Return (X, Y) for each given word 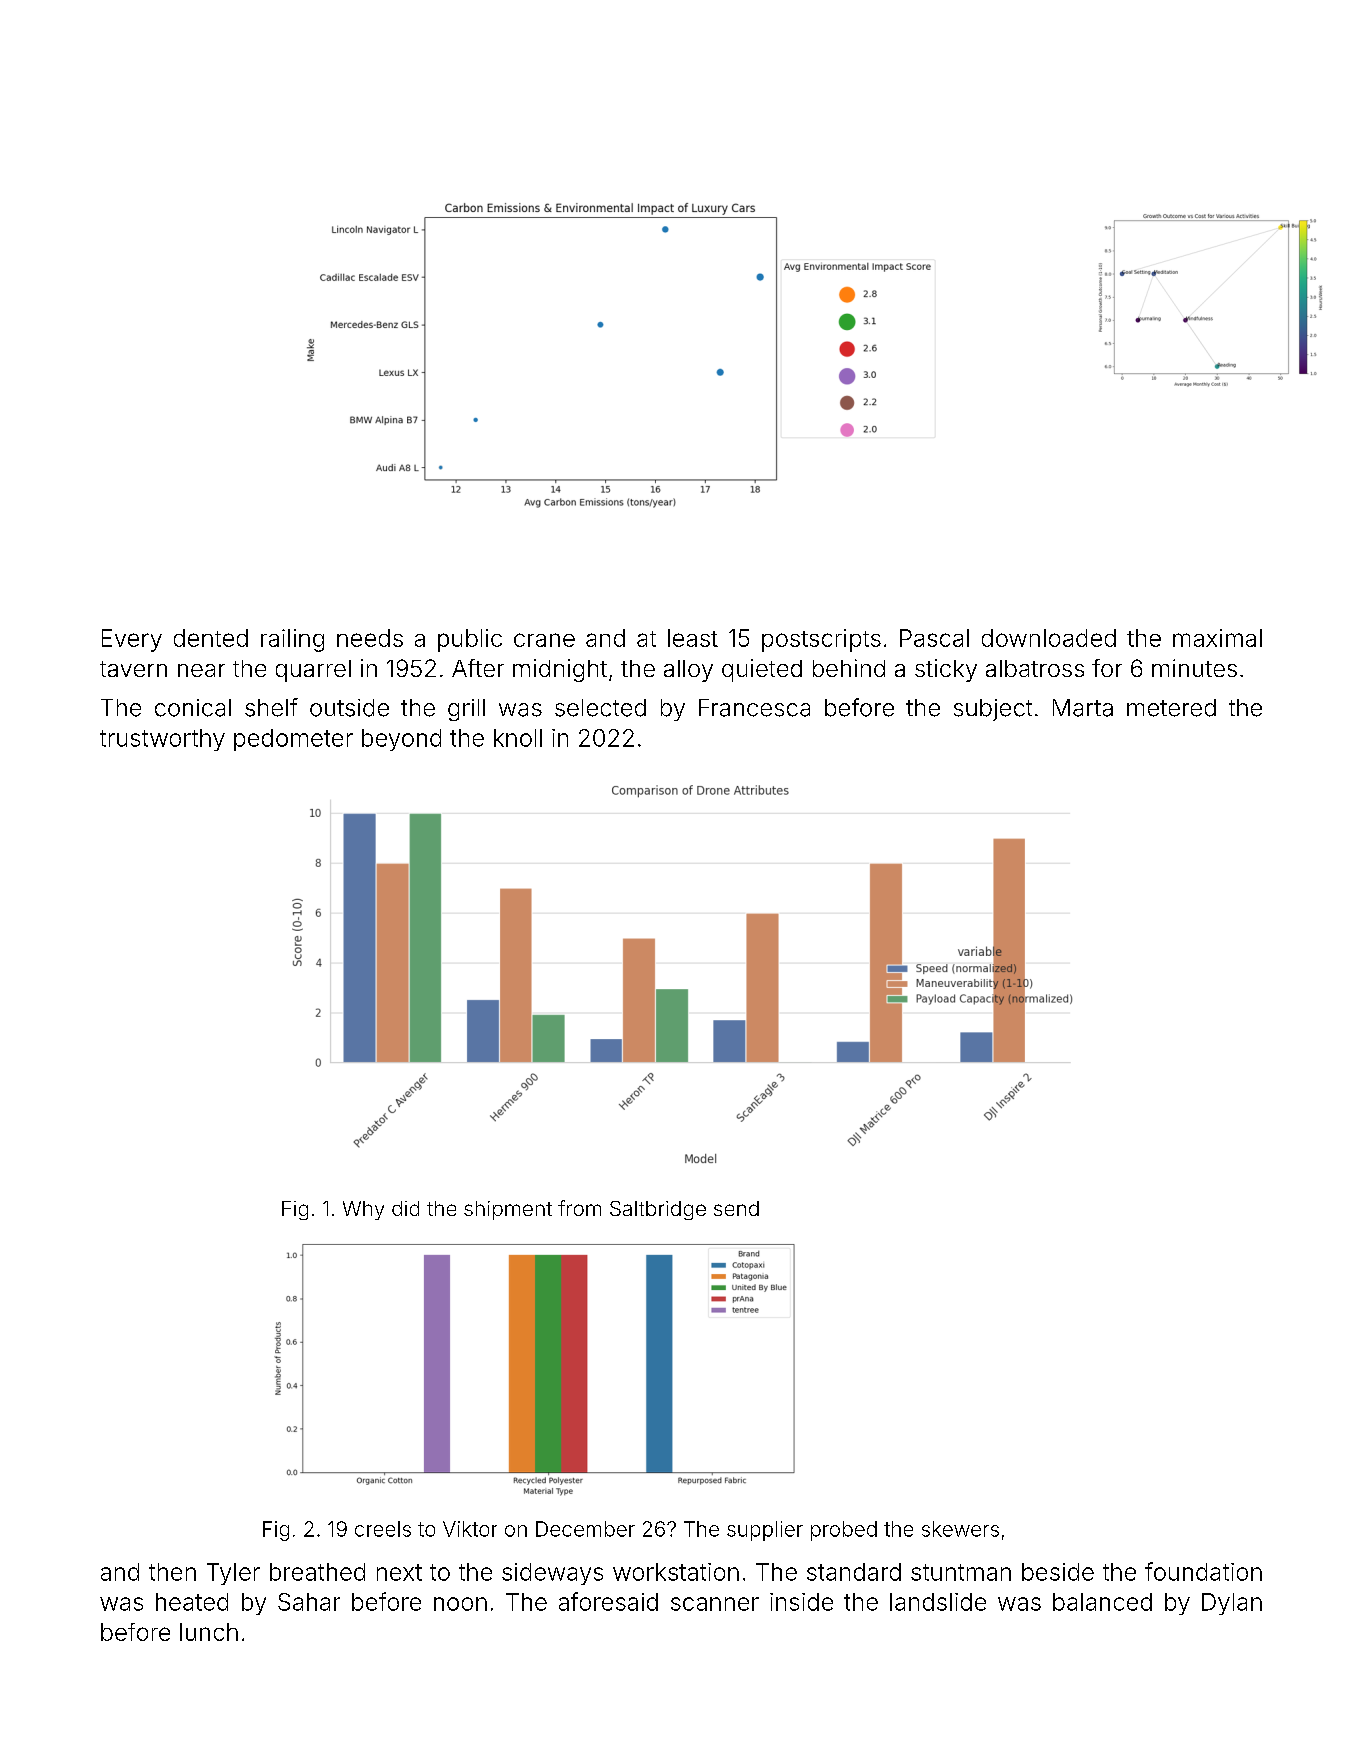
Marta (1083, 708)
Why (363, 1210)
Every (132, 640)
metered (1171, 708)
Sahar (309, 1602)
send (736, 1208)
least (693, 638)
